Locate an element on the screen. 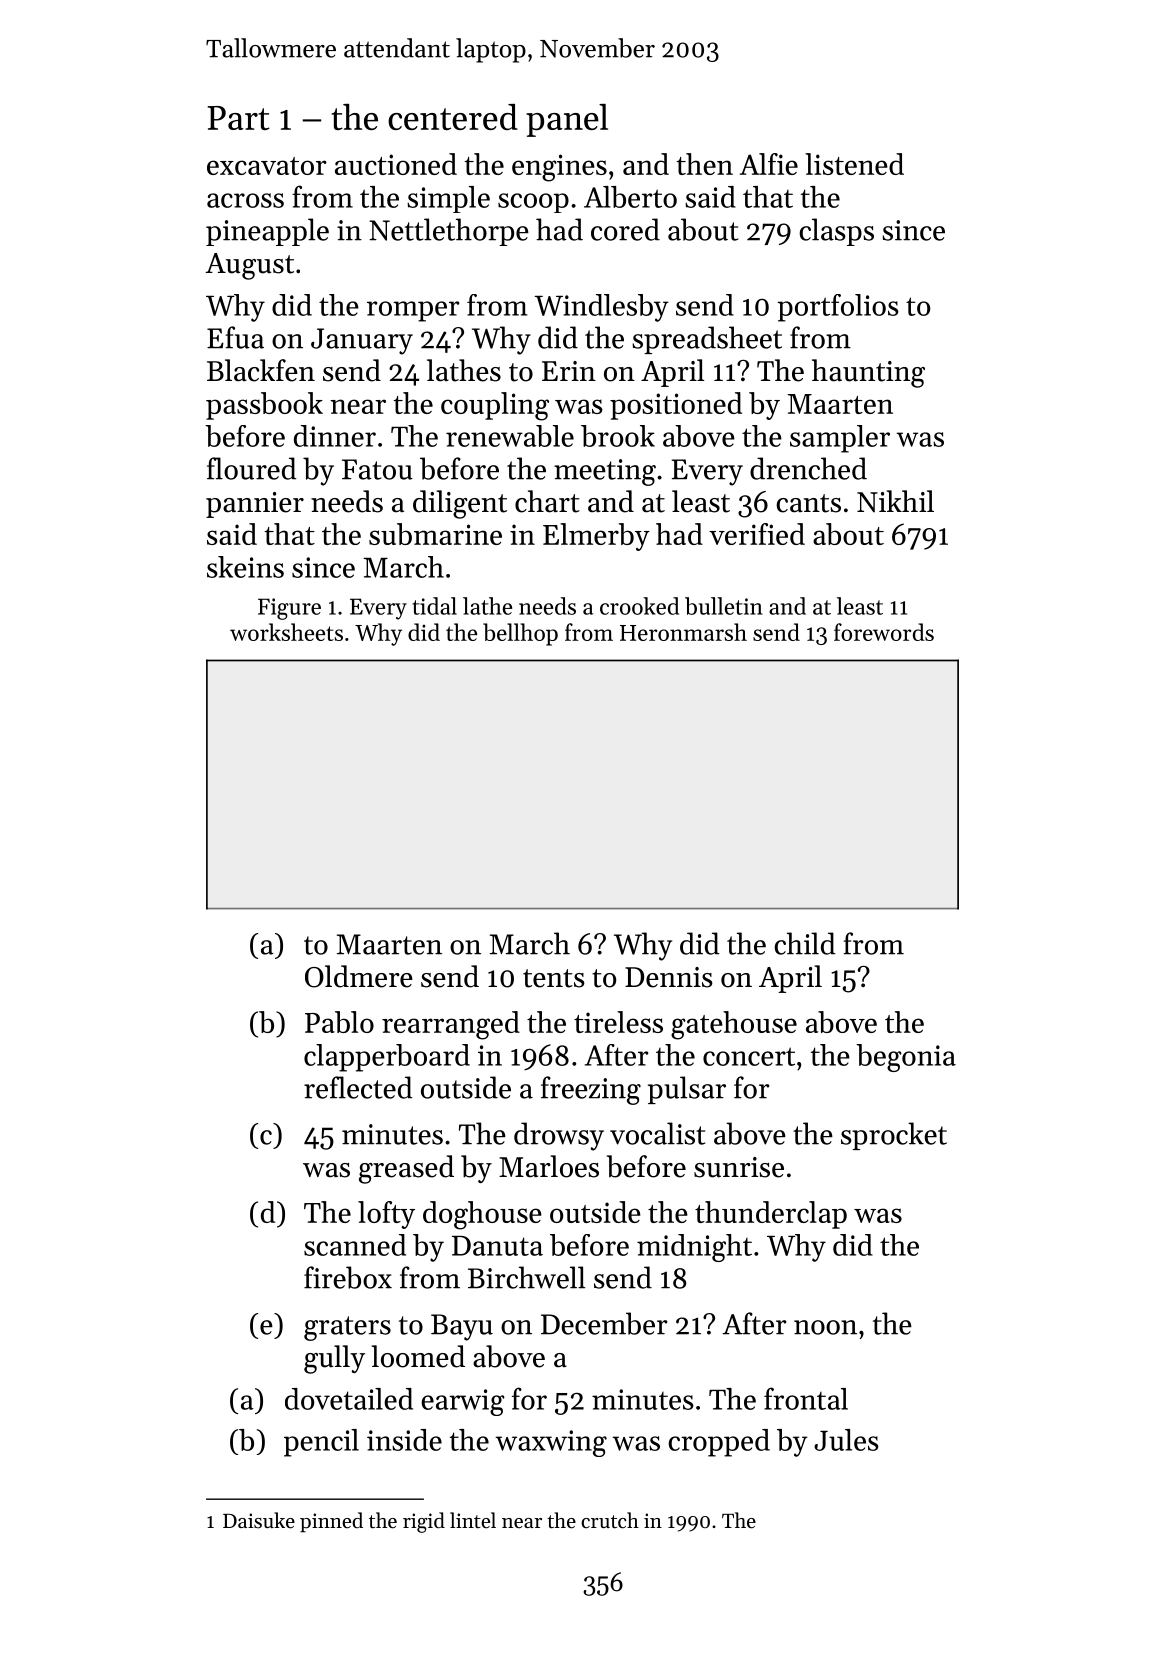 The image size is (1165, 1654). midnight is located at coordinates (694, 1248).
